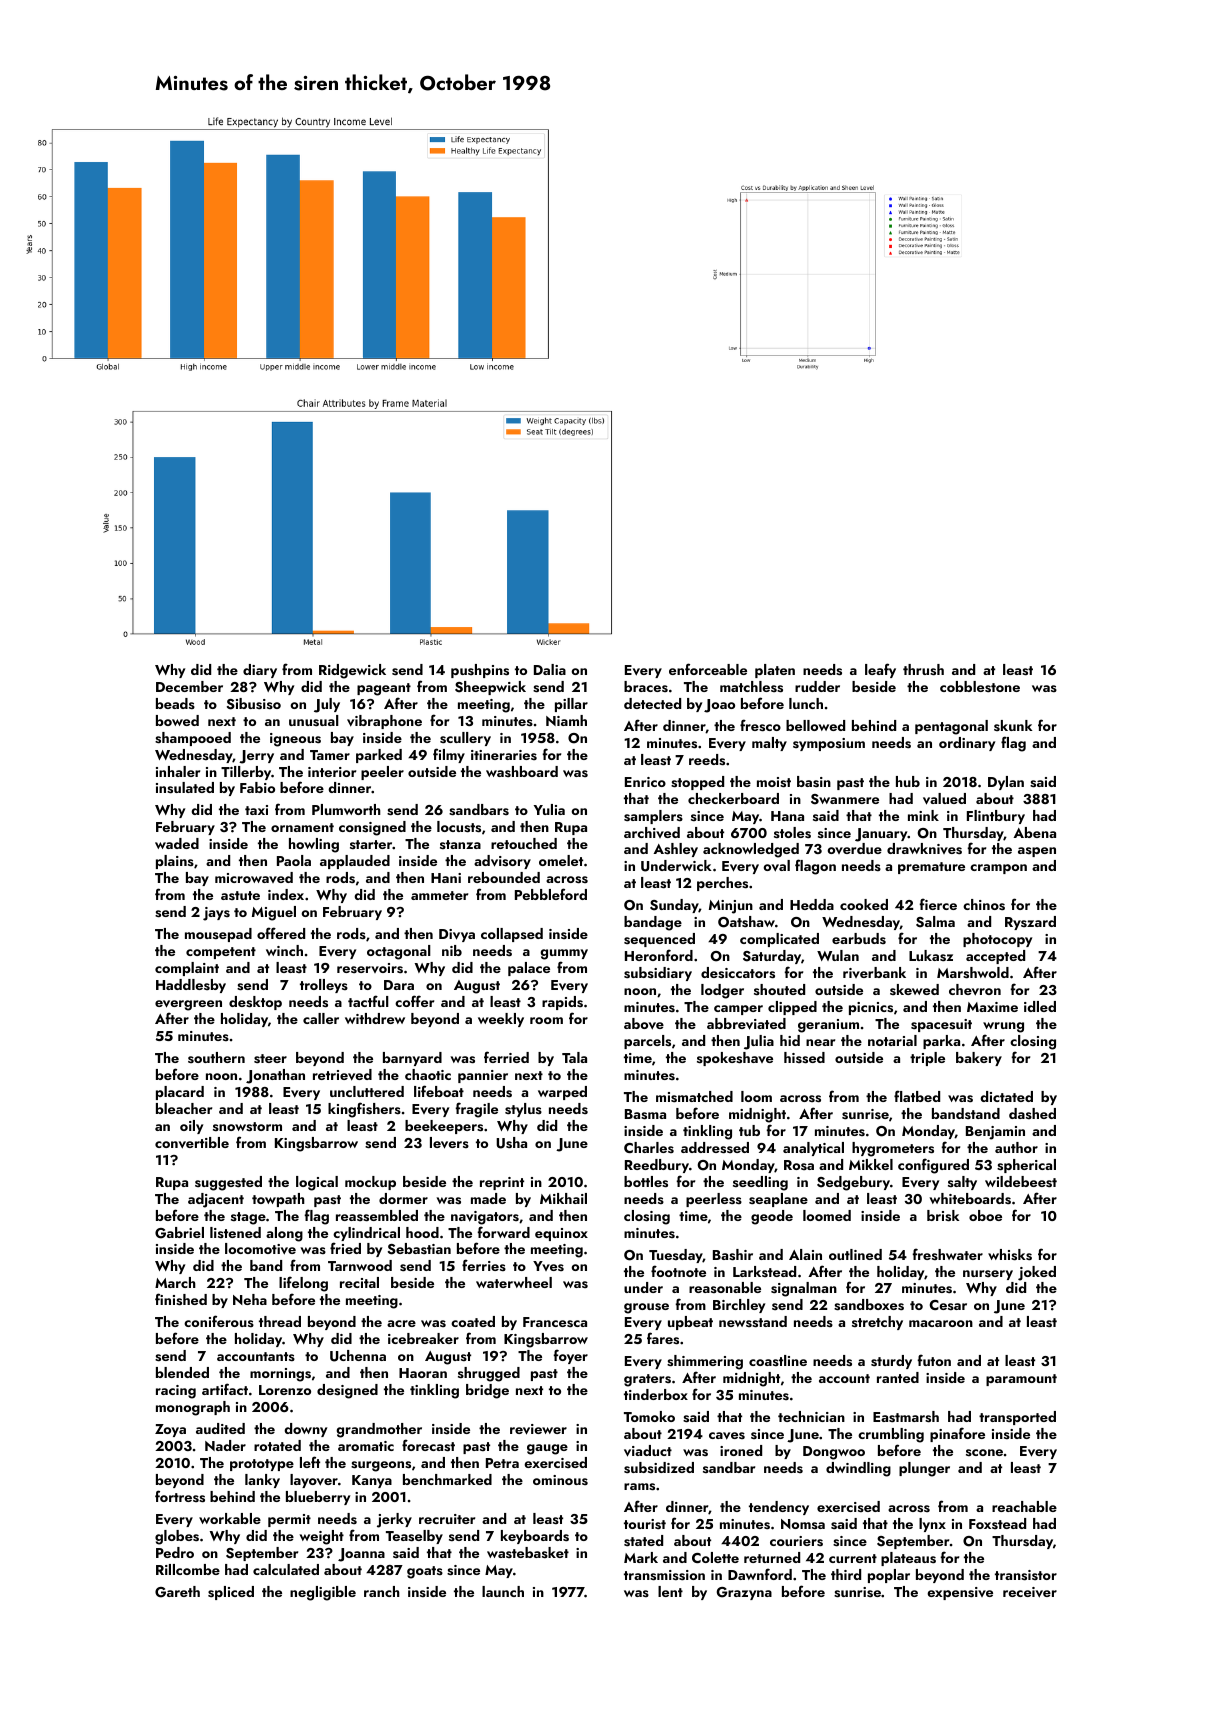 This screenshot has height=1713, width=1212. Describe the element at coordinates (550, 669) in the screenshot. I see `Dalia` at that location.
